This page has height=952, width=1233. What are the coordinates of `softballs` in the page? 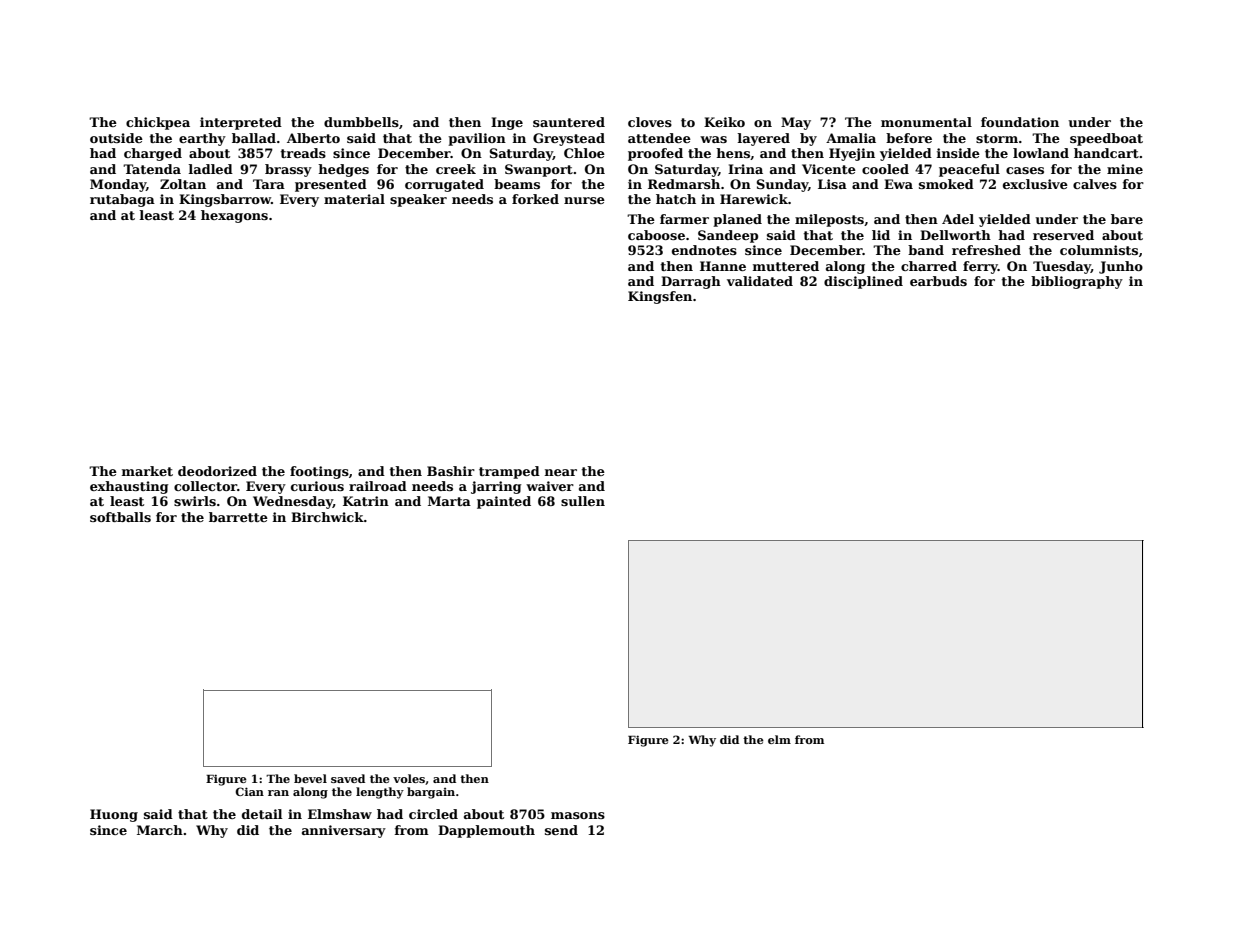 It's located at (120, 517).
